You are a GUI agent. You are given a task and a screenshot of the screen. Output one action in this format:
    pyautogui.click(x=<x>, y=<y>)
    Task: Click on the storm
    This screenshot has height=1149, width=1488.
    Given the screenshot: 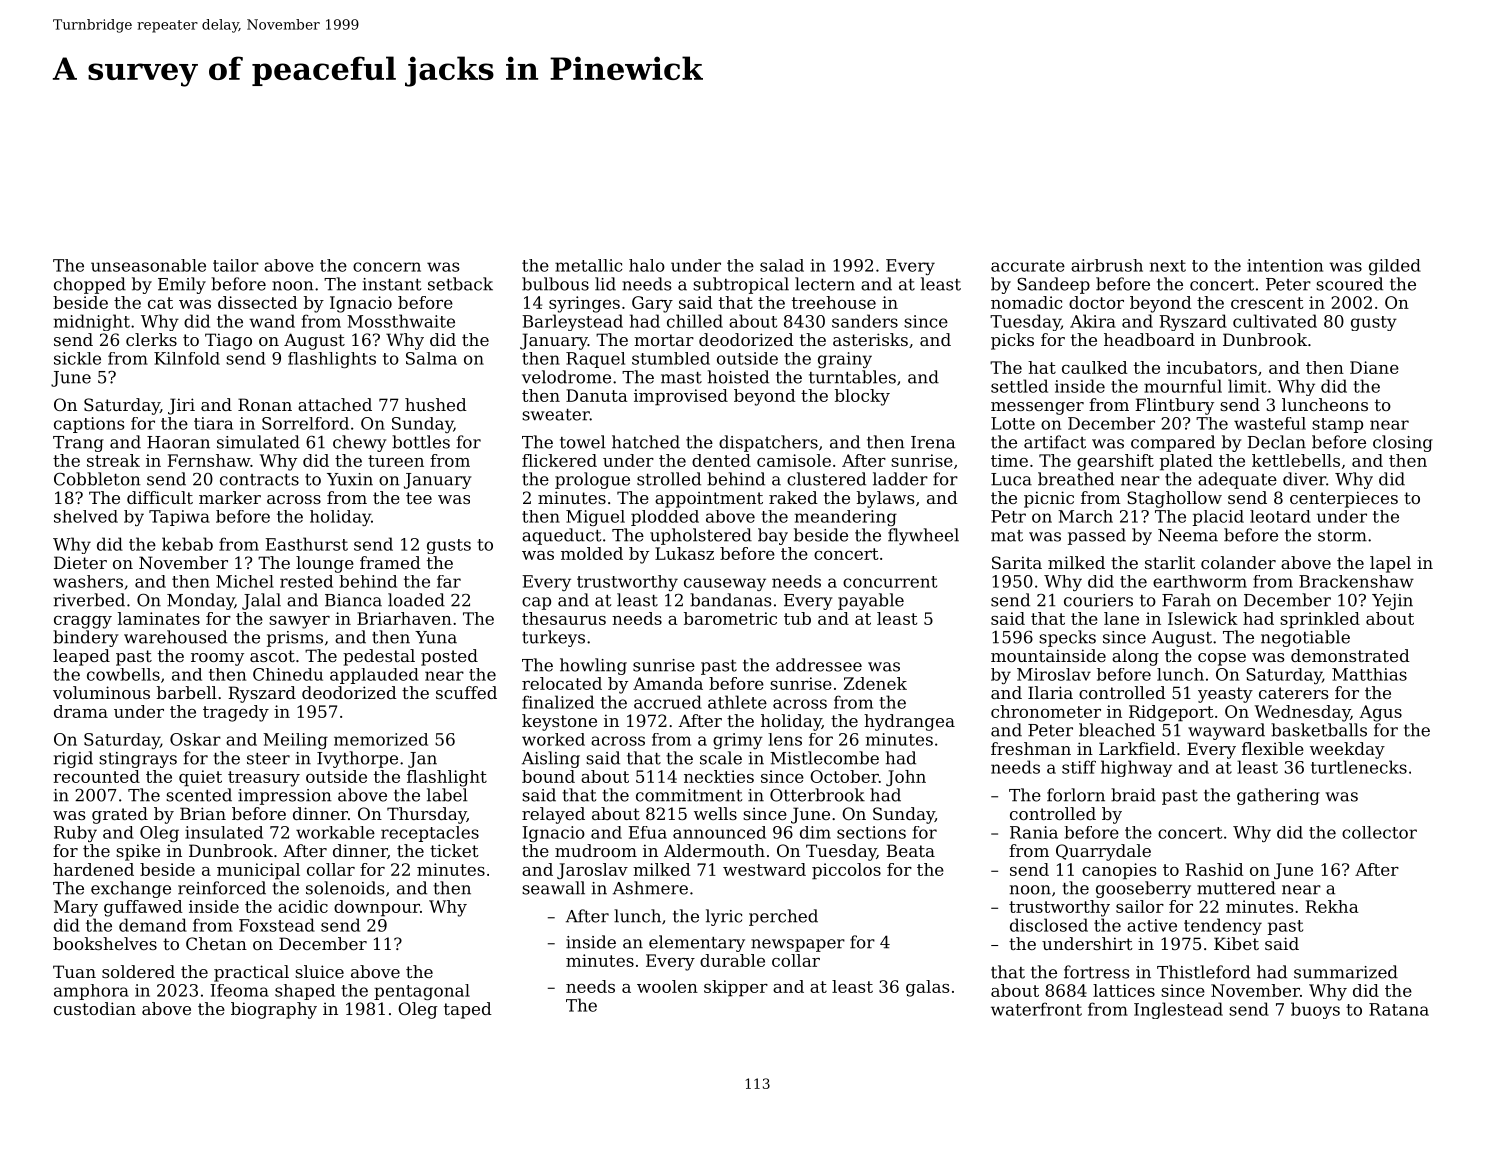 What is the action you would take?
    pyautogui.click(x=1342, y=536)
